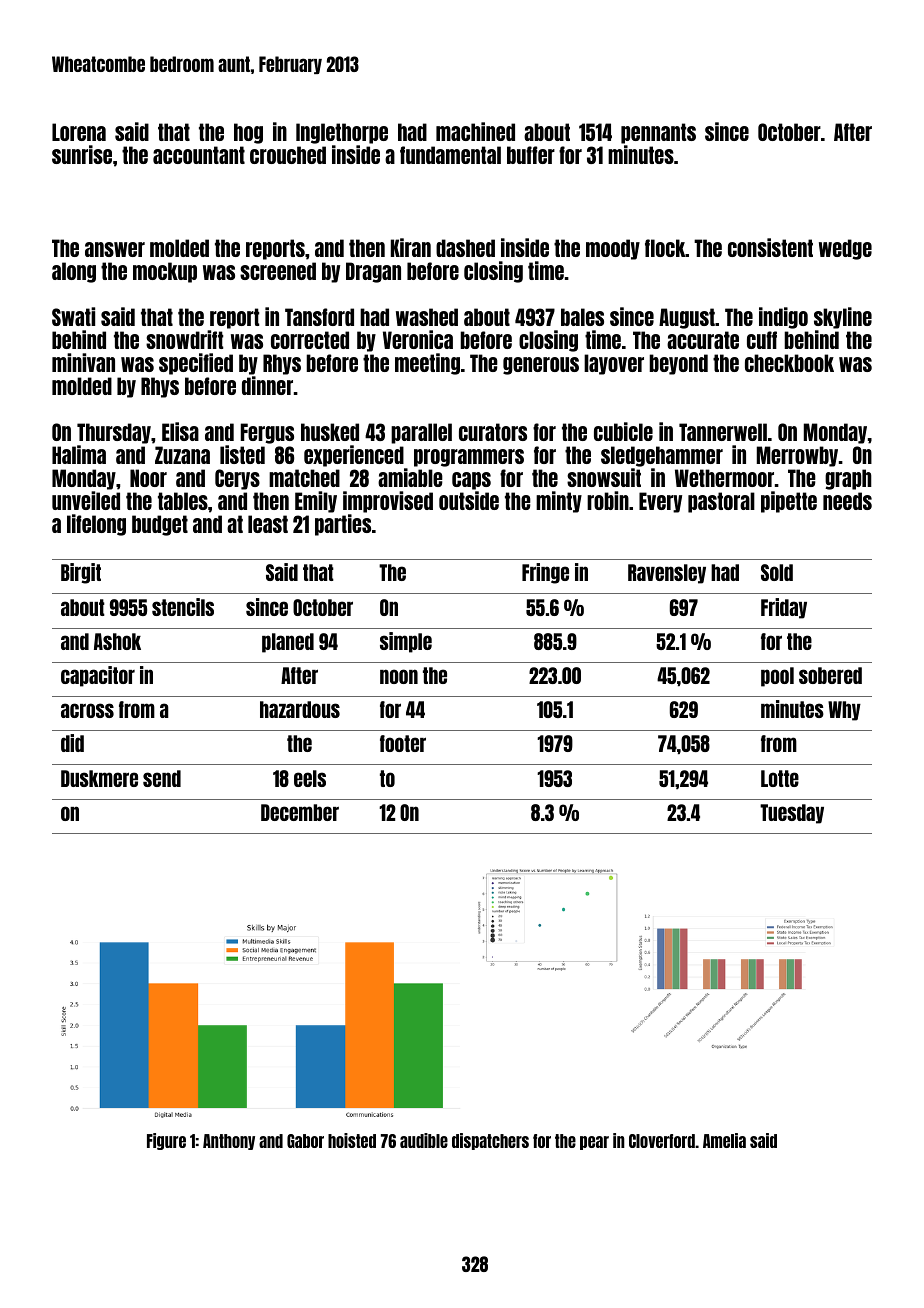 The image size is (924, 1308). I want to click on Amelia, so click(724, 1140).
